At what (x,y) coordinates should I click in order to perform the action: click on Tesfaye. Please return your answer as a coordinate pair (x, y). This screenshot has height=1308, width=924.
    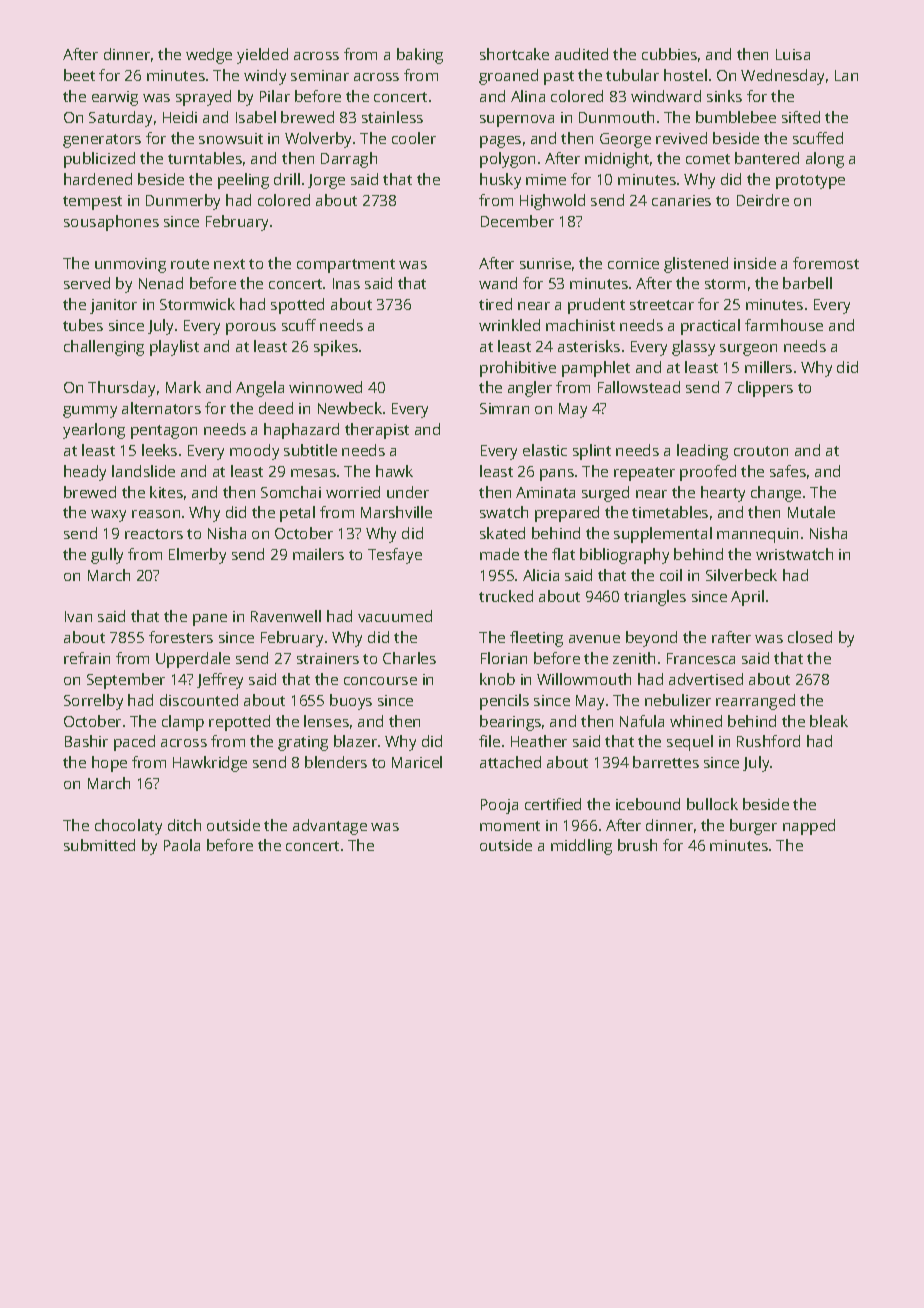
    Looking at the image, I should click on (395, 556).
